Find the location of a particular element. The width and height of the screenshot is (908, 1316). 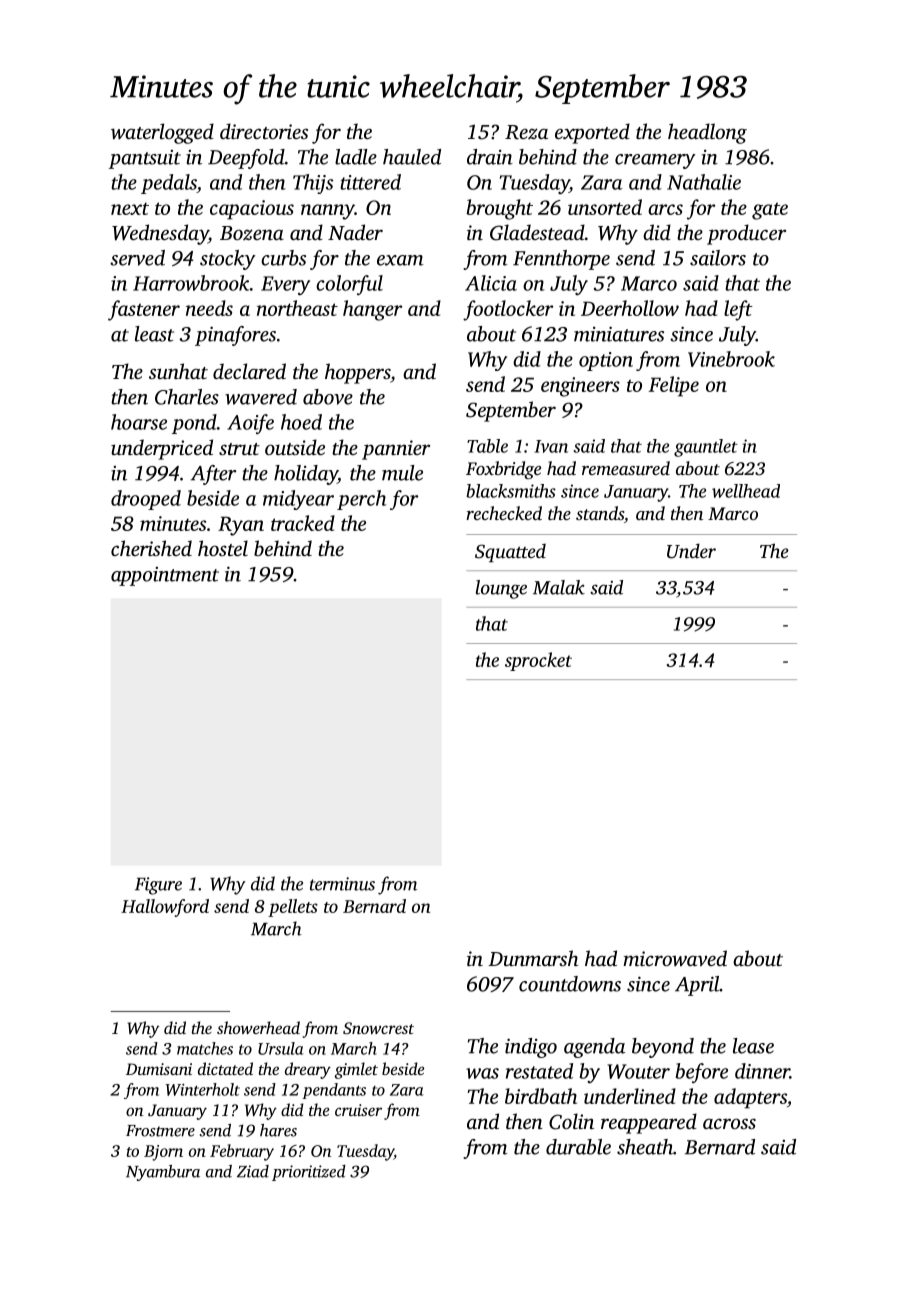

microwaved is located at coordinates (675, 958).
